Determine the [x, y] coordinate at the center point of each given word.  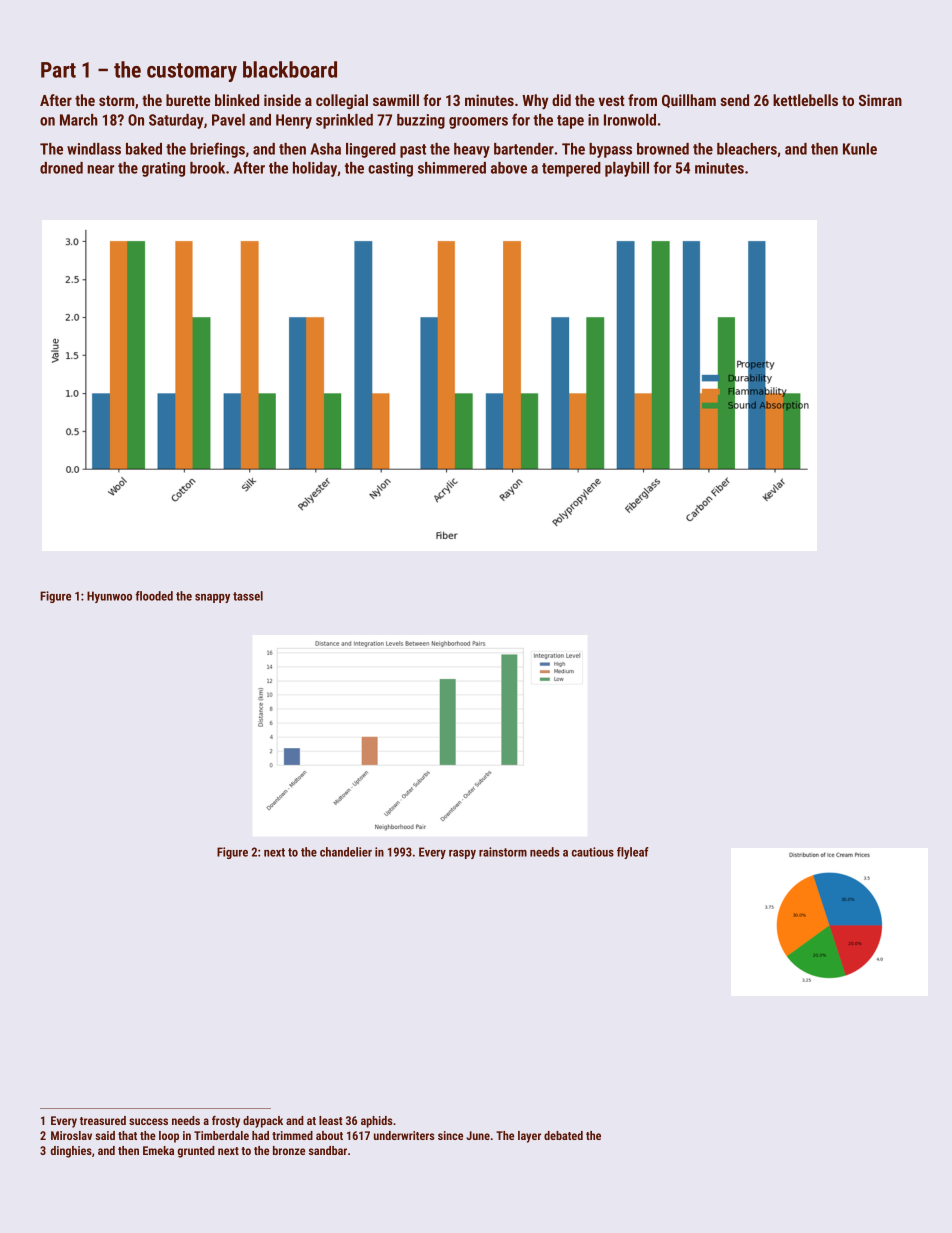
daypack [263, 1122]
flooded [154, 596]
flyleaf [633, 853]
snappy [212, 598]
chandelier [346, 852]
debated [563, 1135]
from [642, 100]
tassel [248, 596]
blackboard [290, 69]
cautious [593, 852]
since [450, 1135]
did [561, 100]
